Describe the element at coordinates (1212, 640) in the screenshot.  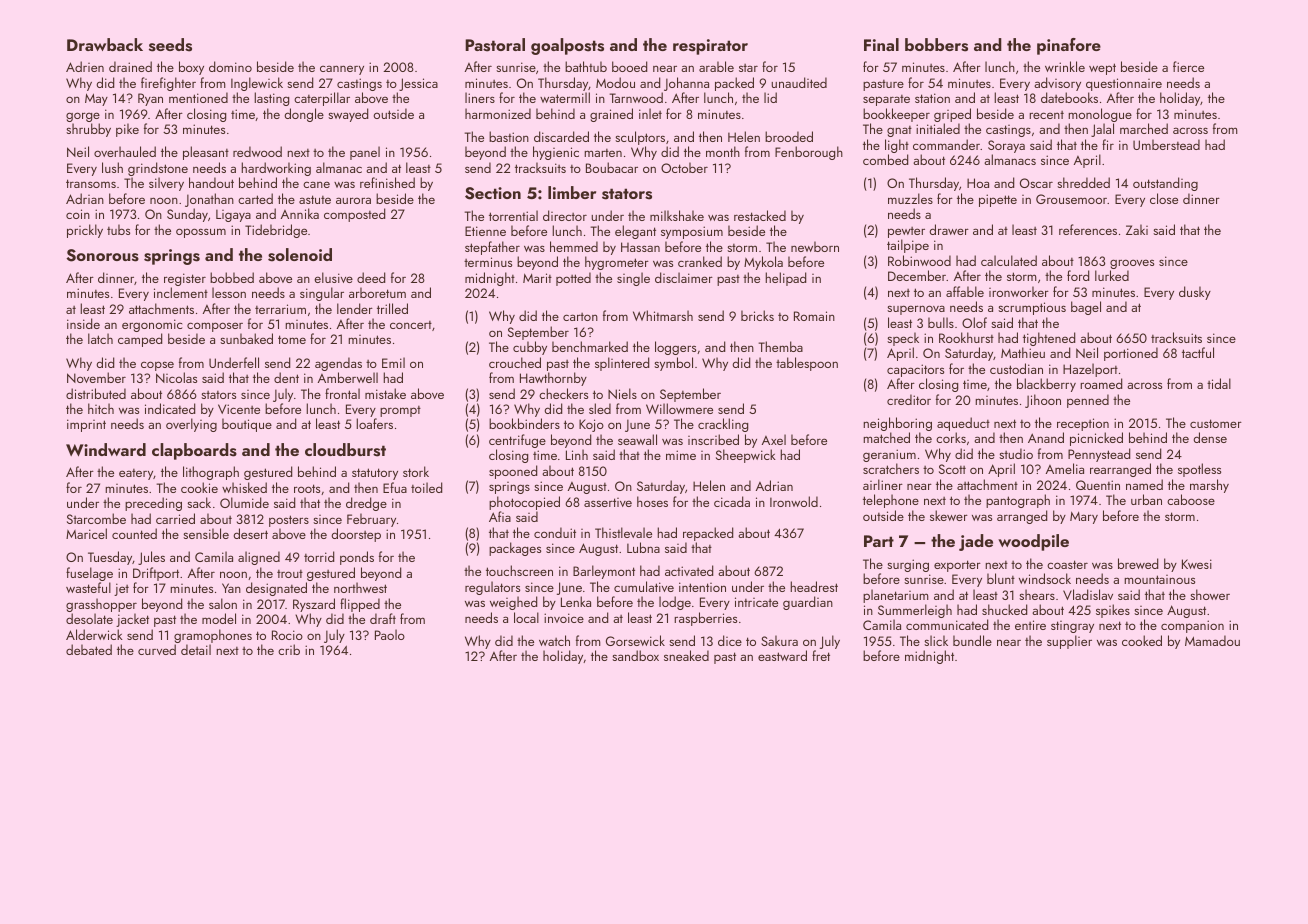
I see `Mamadou` at that location.
